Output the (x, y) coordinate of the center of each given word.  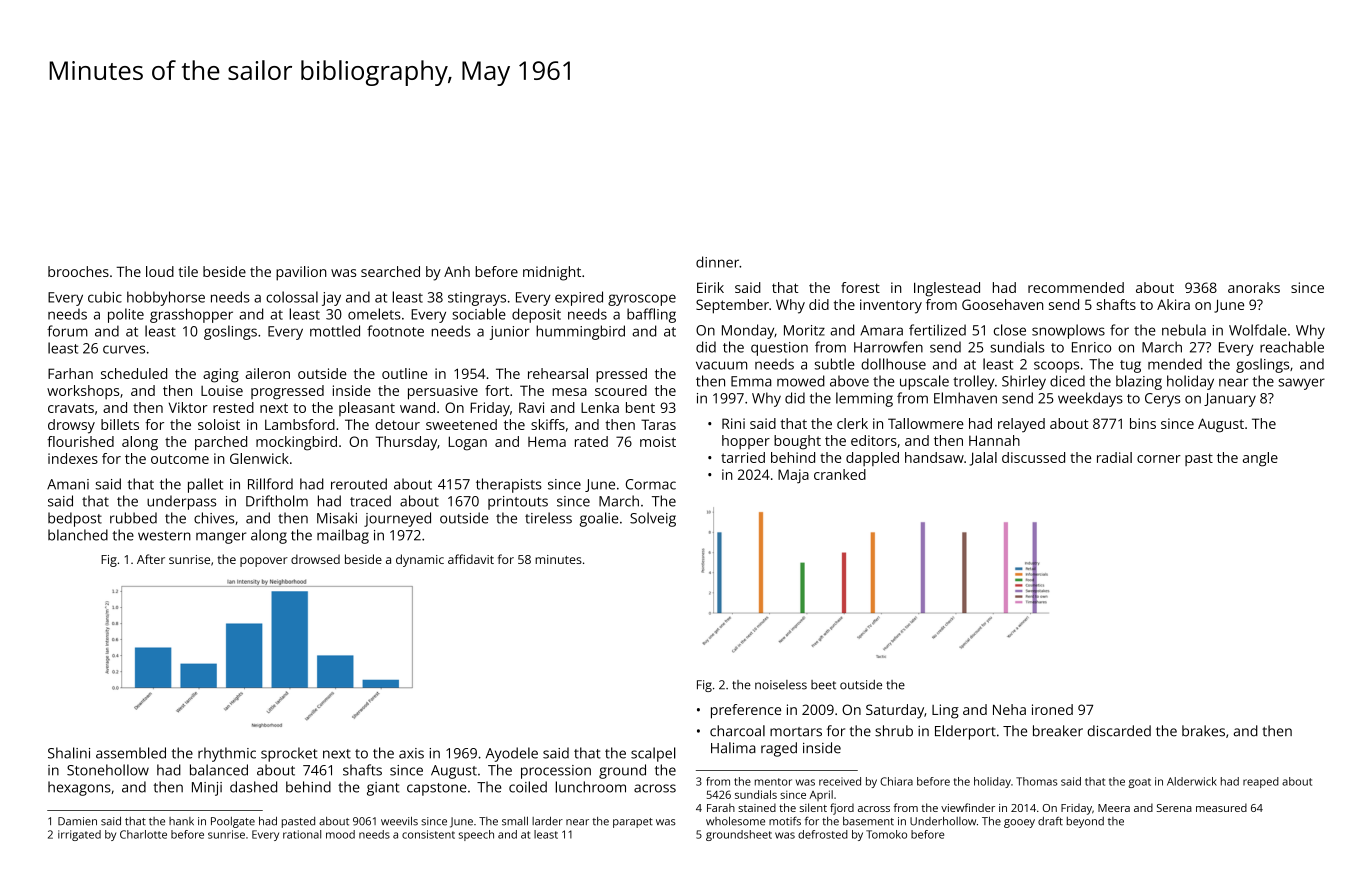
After (151, 559)
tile (188, 271)
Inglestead (947, 289)
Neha (1009, 709)
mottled (335, 331)
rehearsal (558, 373)
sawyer (1301, 384)
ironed (1052, 709)
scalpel (653, 754)
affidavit (471, 559)
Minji (207, 789)
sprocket (289, 754)
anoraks (1254, 287)
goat (1139, 783)
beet (823, 685)
